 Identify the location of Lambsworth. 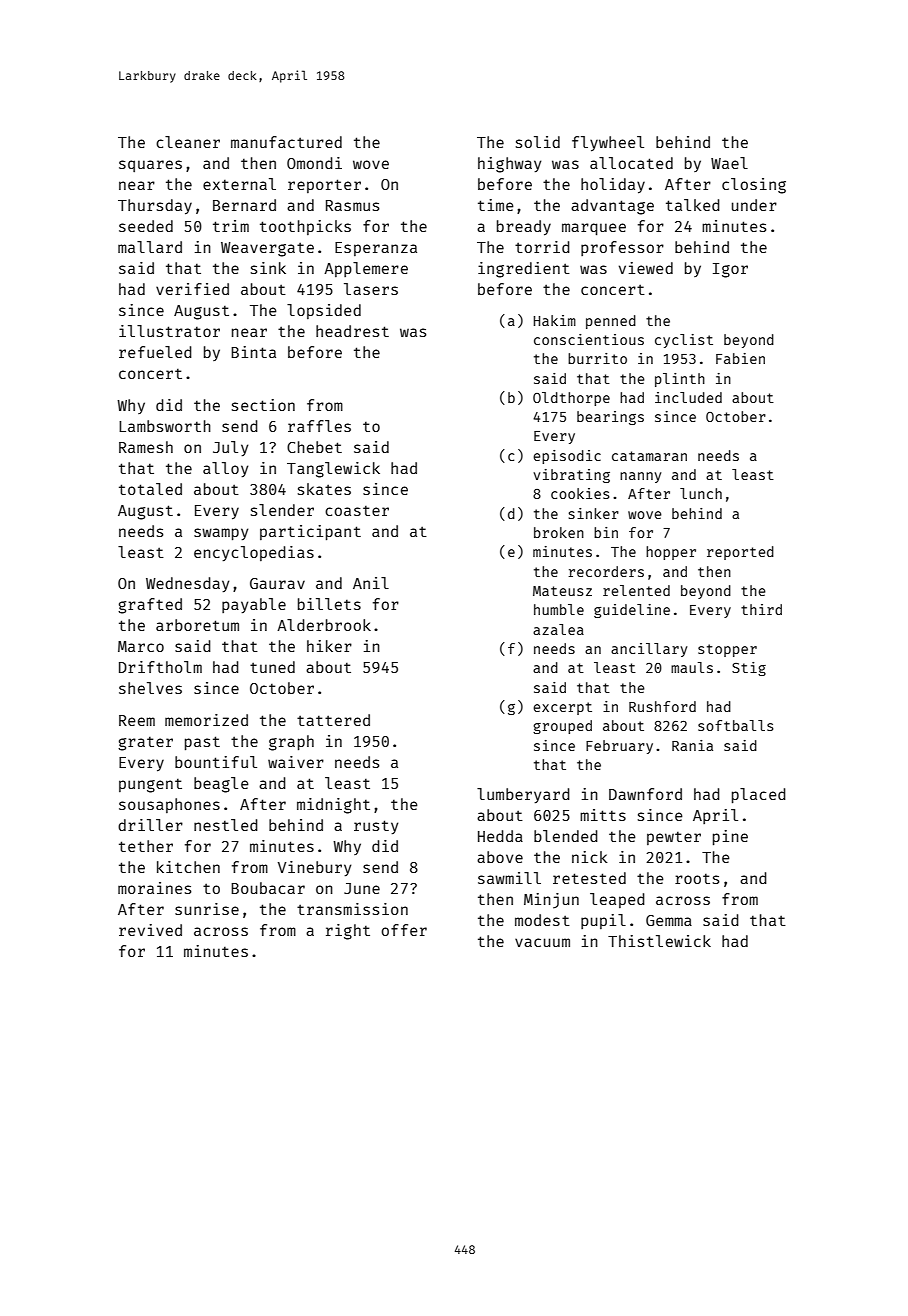
(165, 426).
